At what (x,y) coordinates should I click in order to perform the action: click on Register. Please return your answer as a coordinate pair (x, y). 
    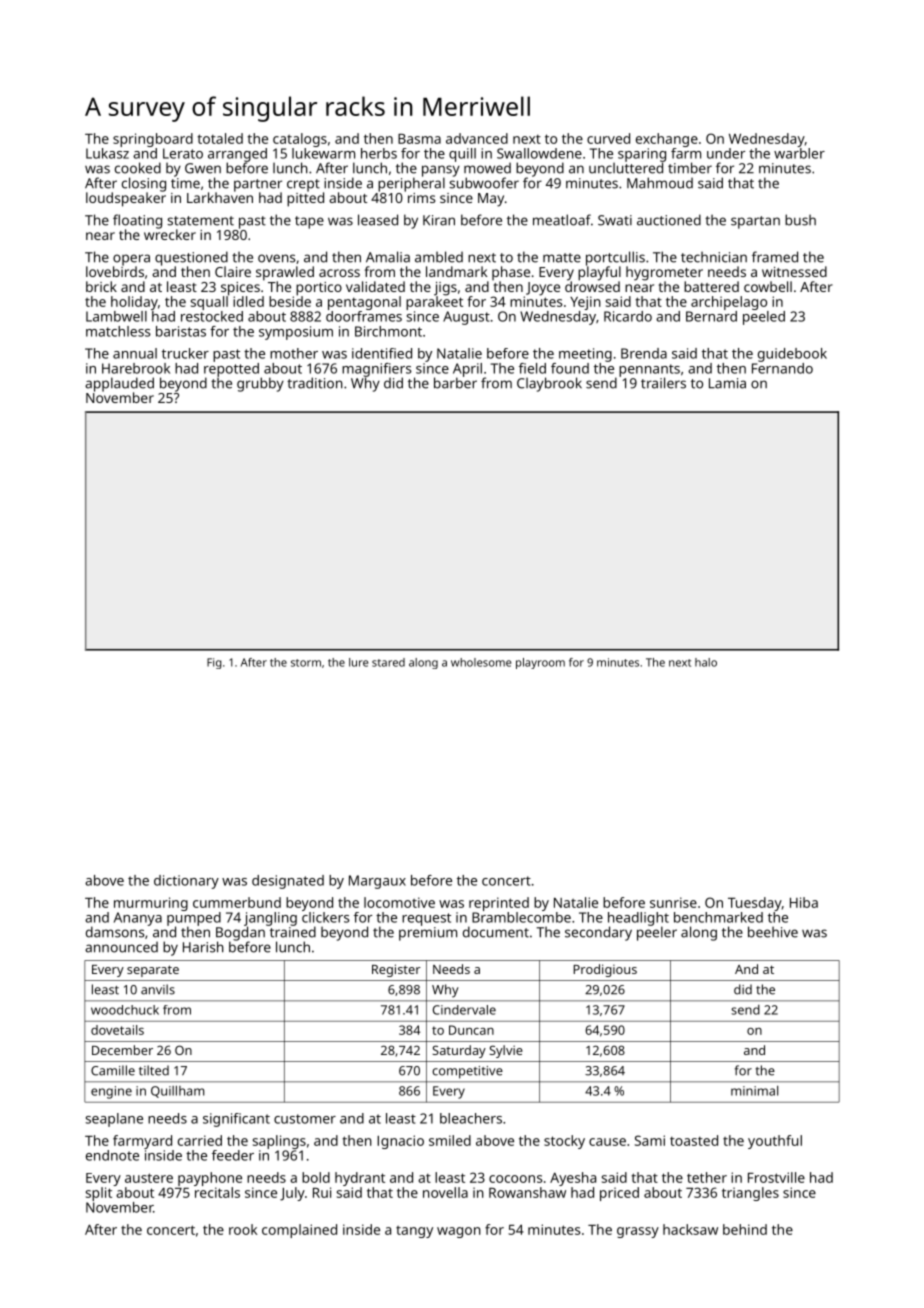
    Looking at the image, I should click on (396, 970).
